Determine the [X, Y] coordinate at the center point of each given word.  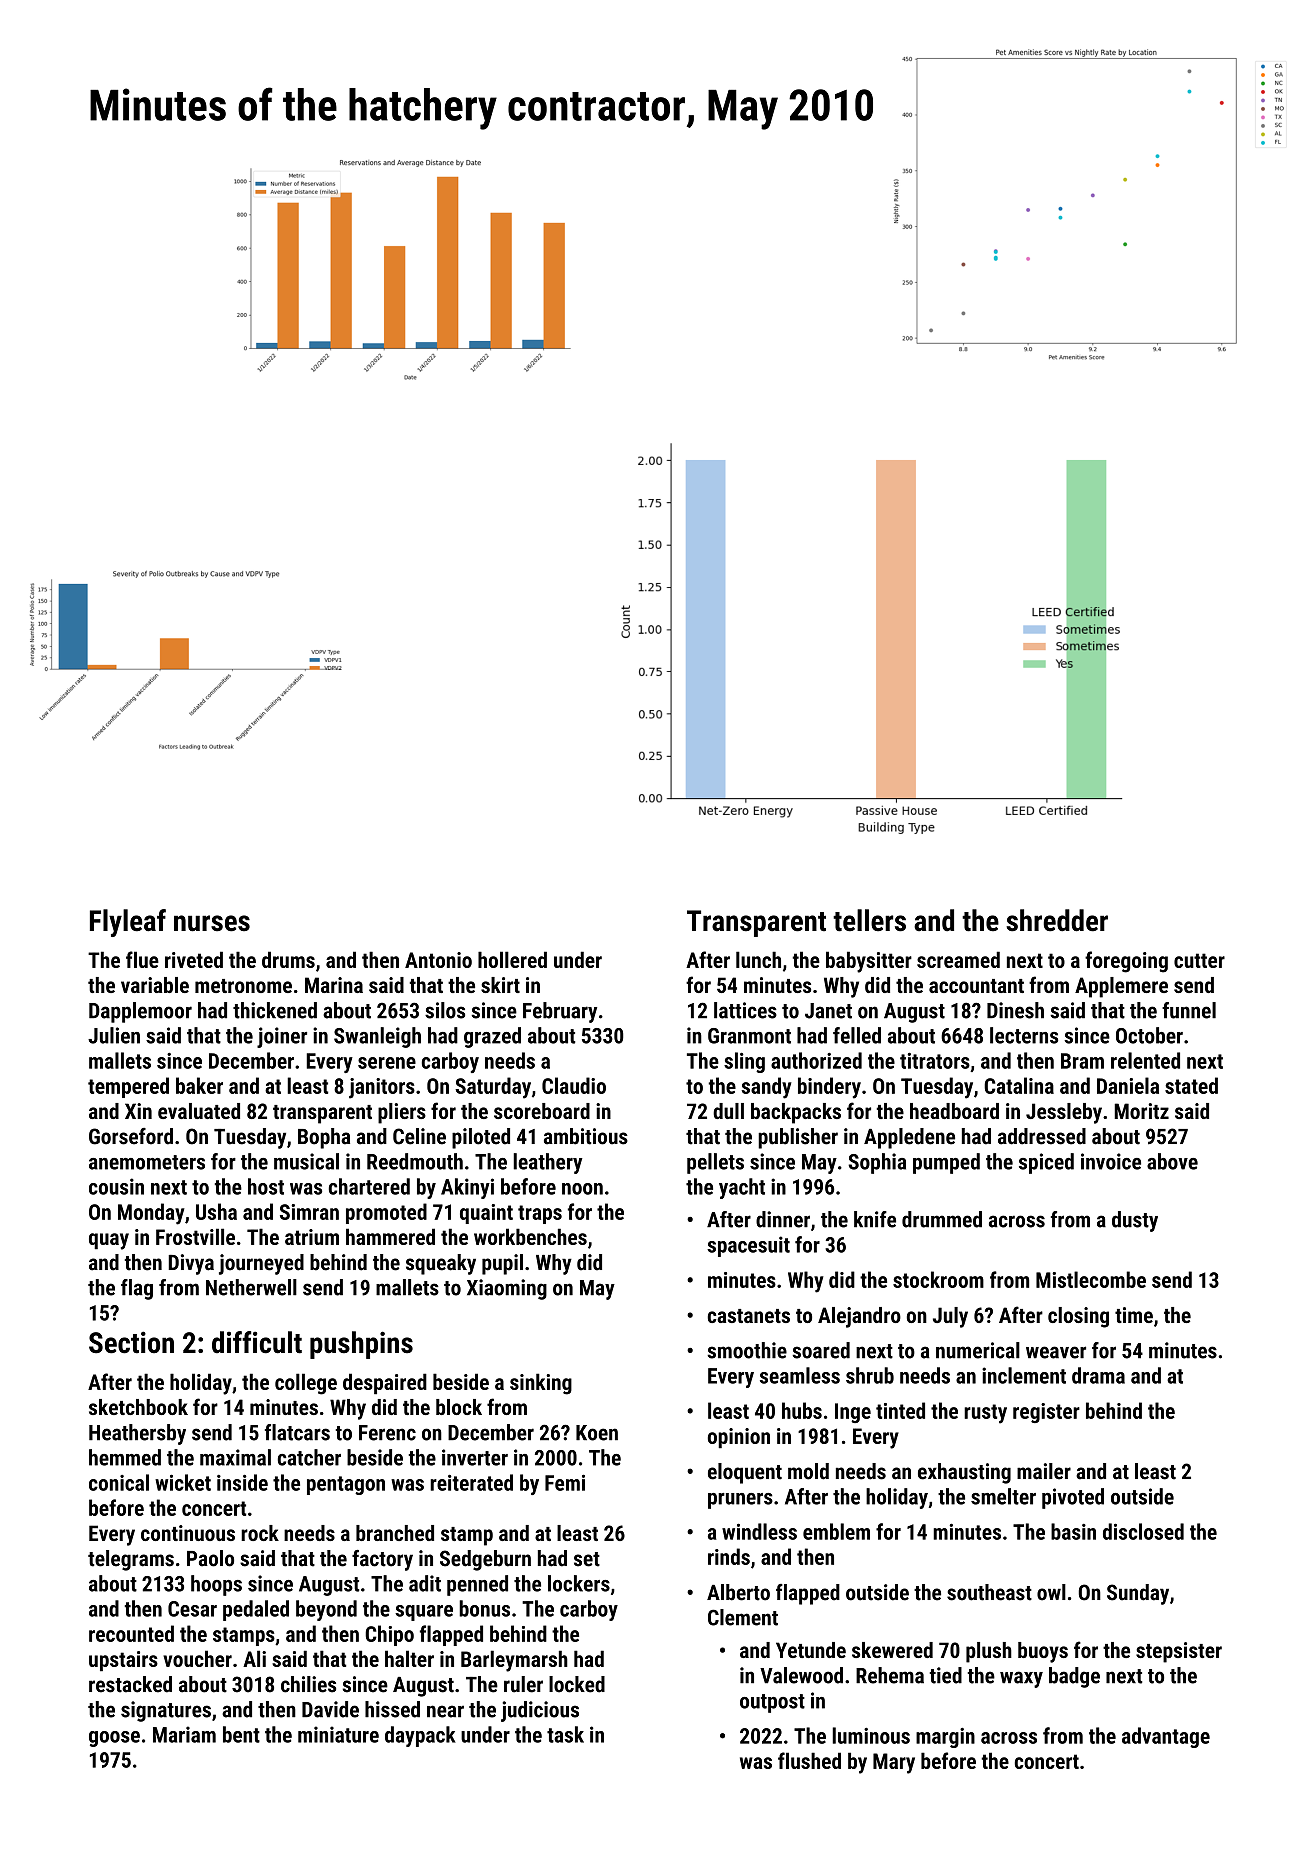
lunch [758, 959]
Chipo [389, 1635]
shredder [1057, 920]
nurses [212, 923]
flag [137, 1289]
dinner [783, 1219]
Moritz [1141, 1111]
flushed [809, 1760]
